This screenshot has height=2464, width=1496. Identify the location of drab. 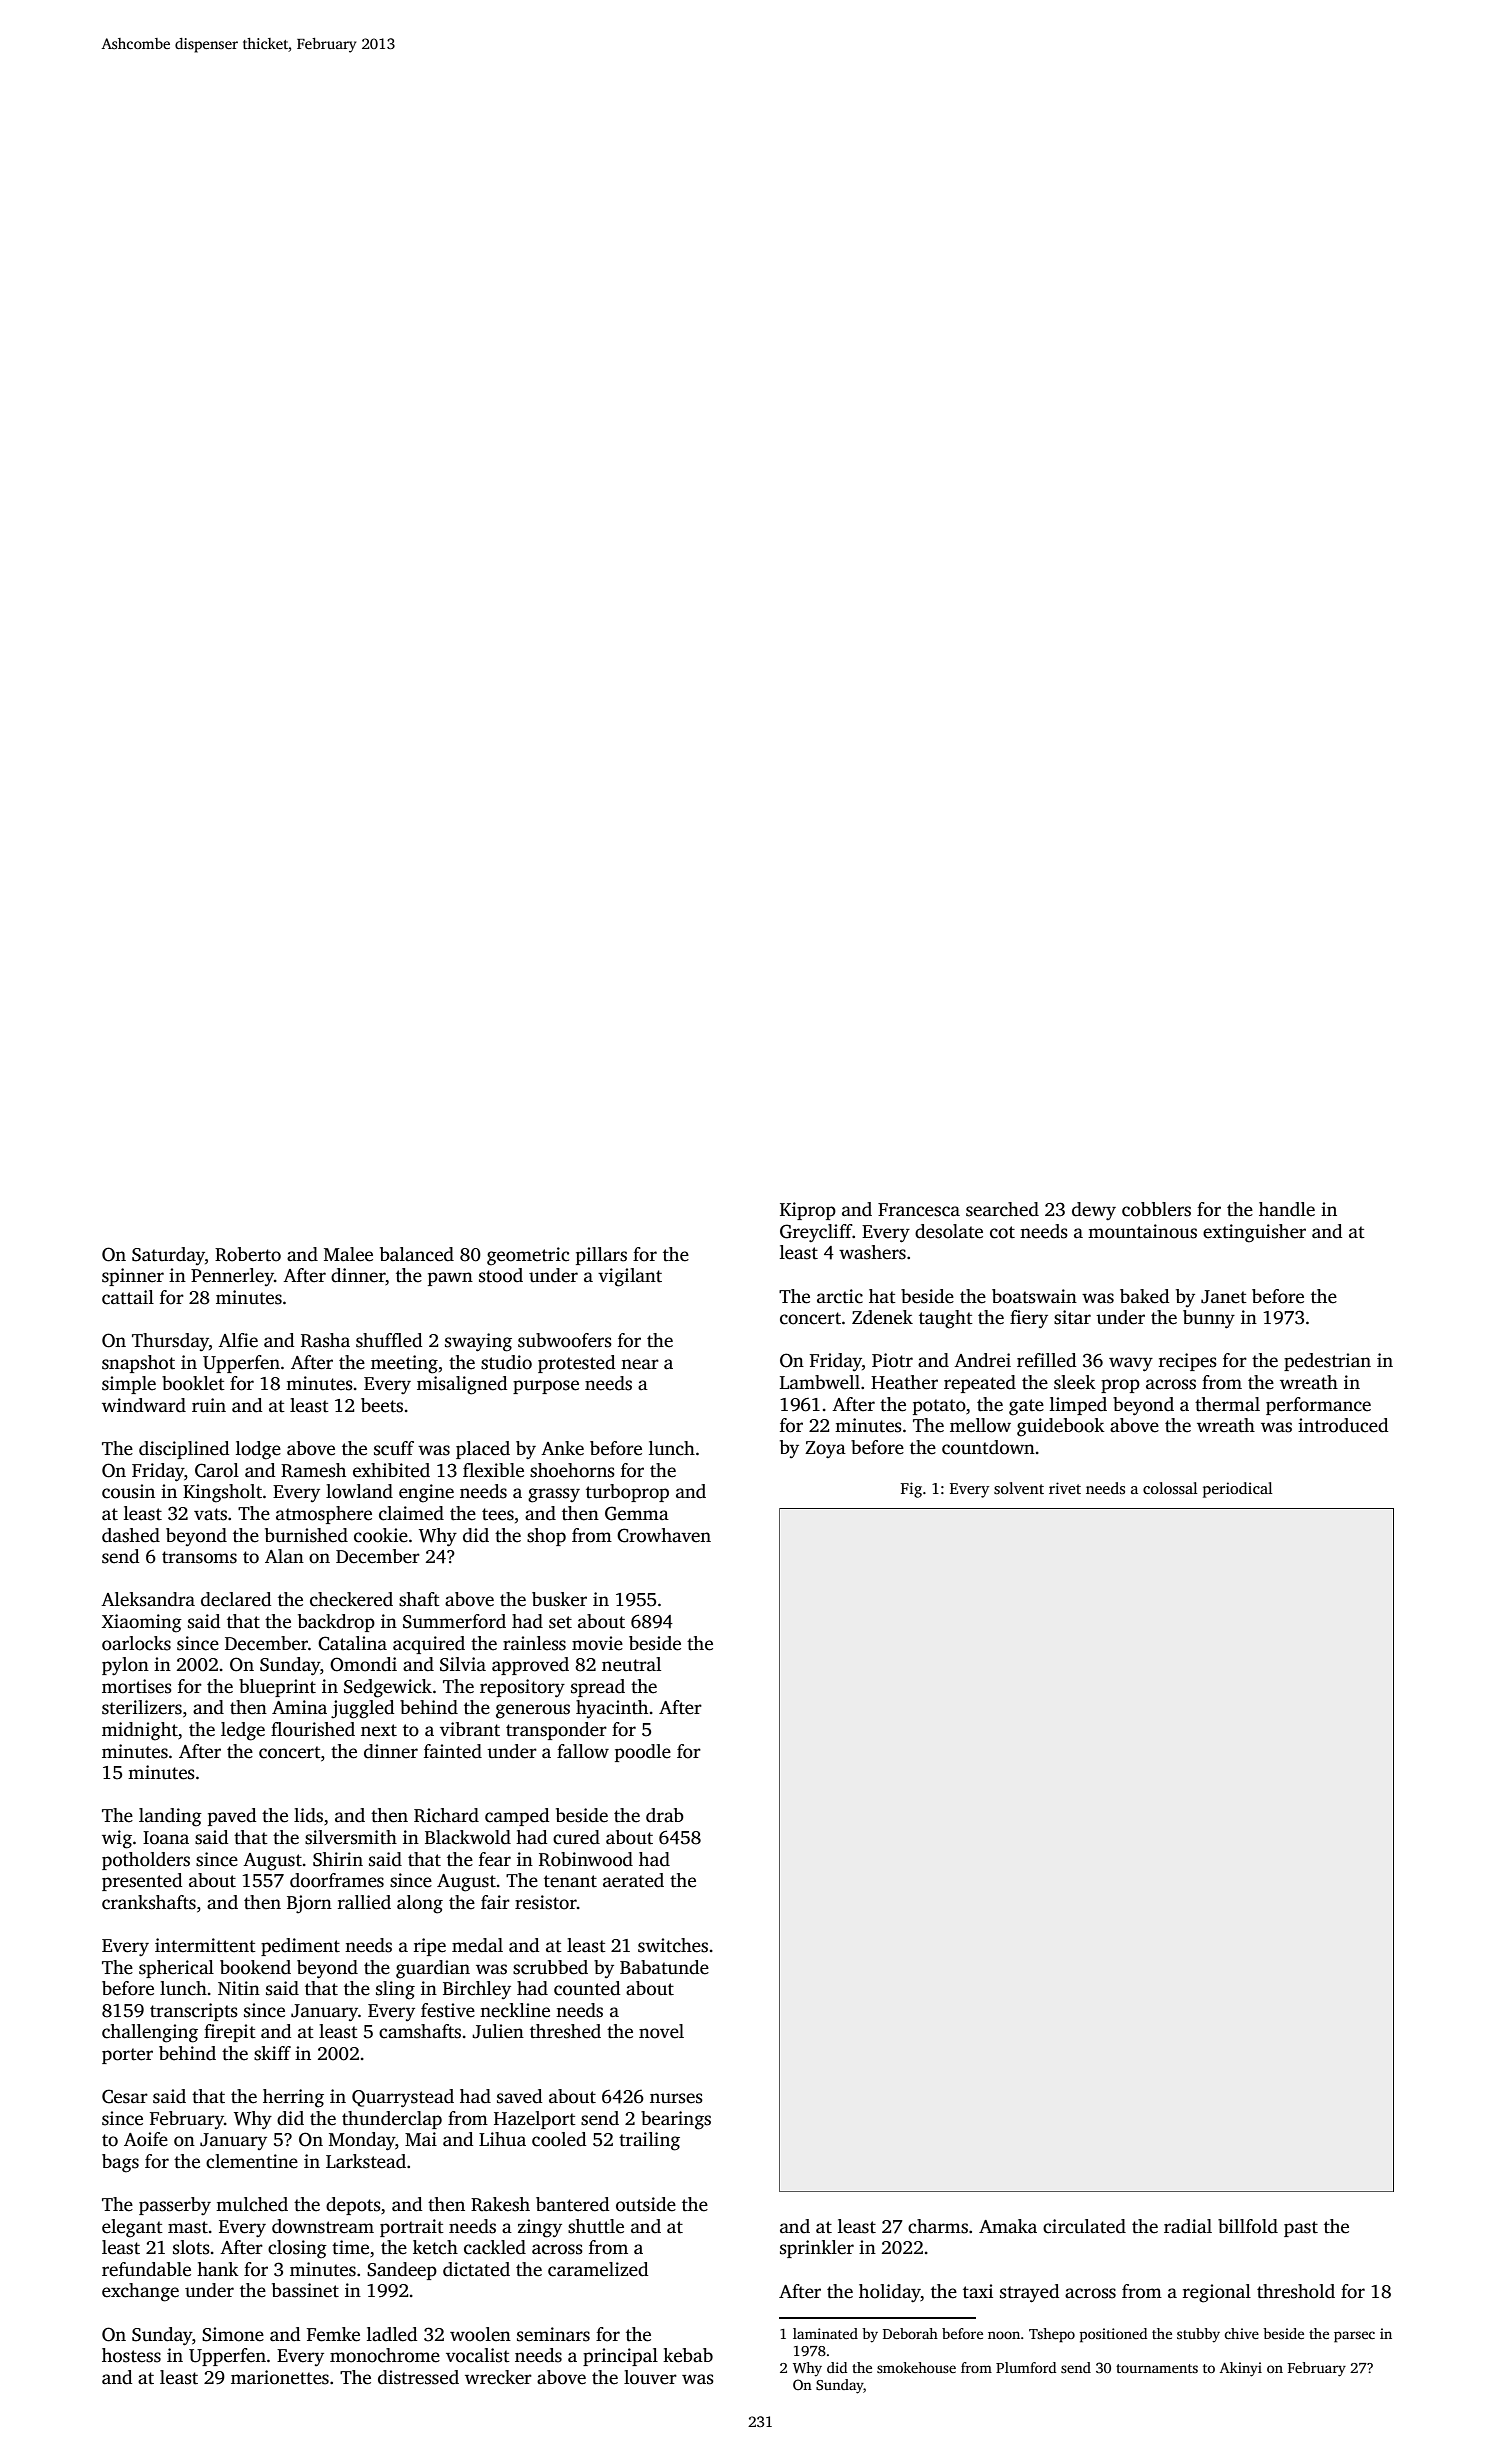
(665, 1815).
